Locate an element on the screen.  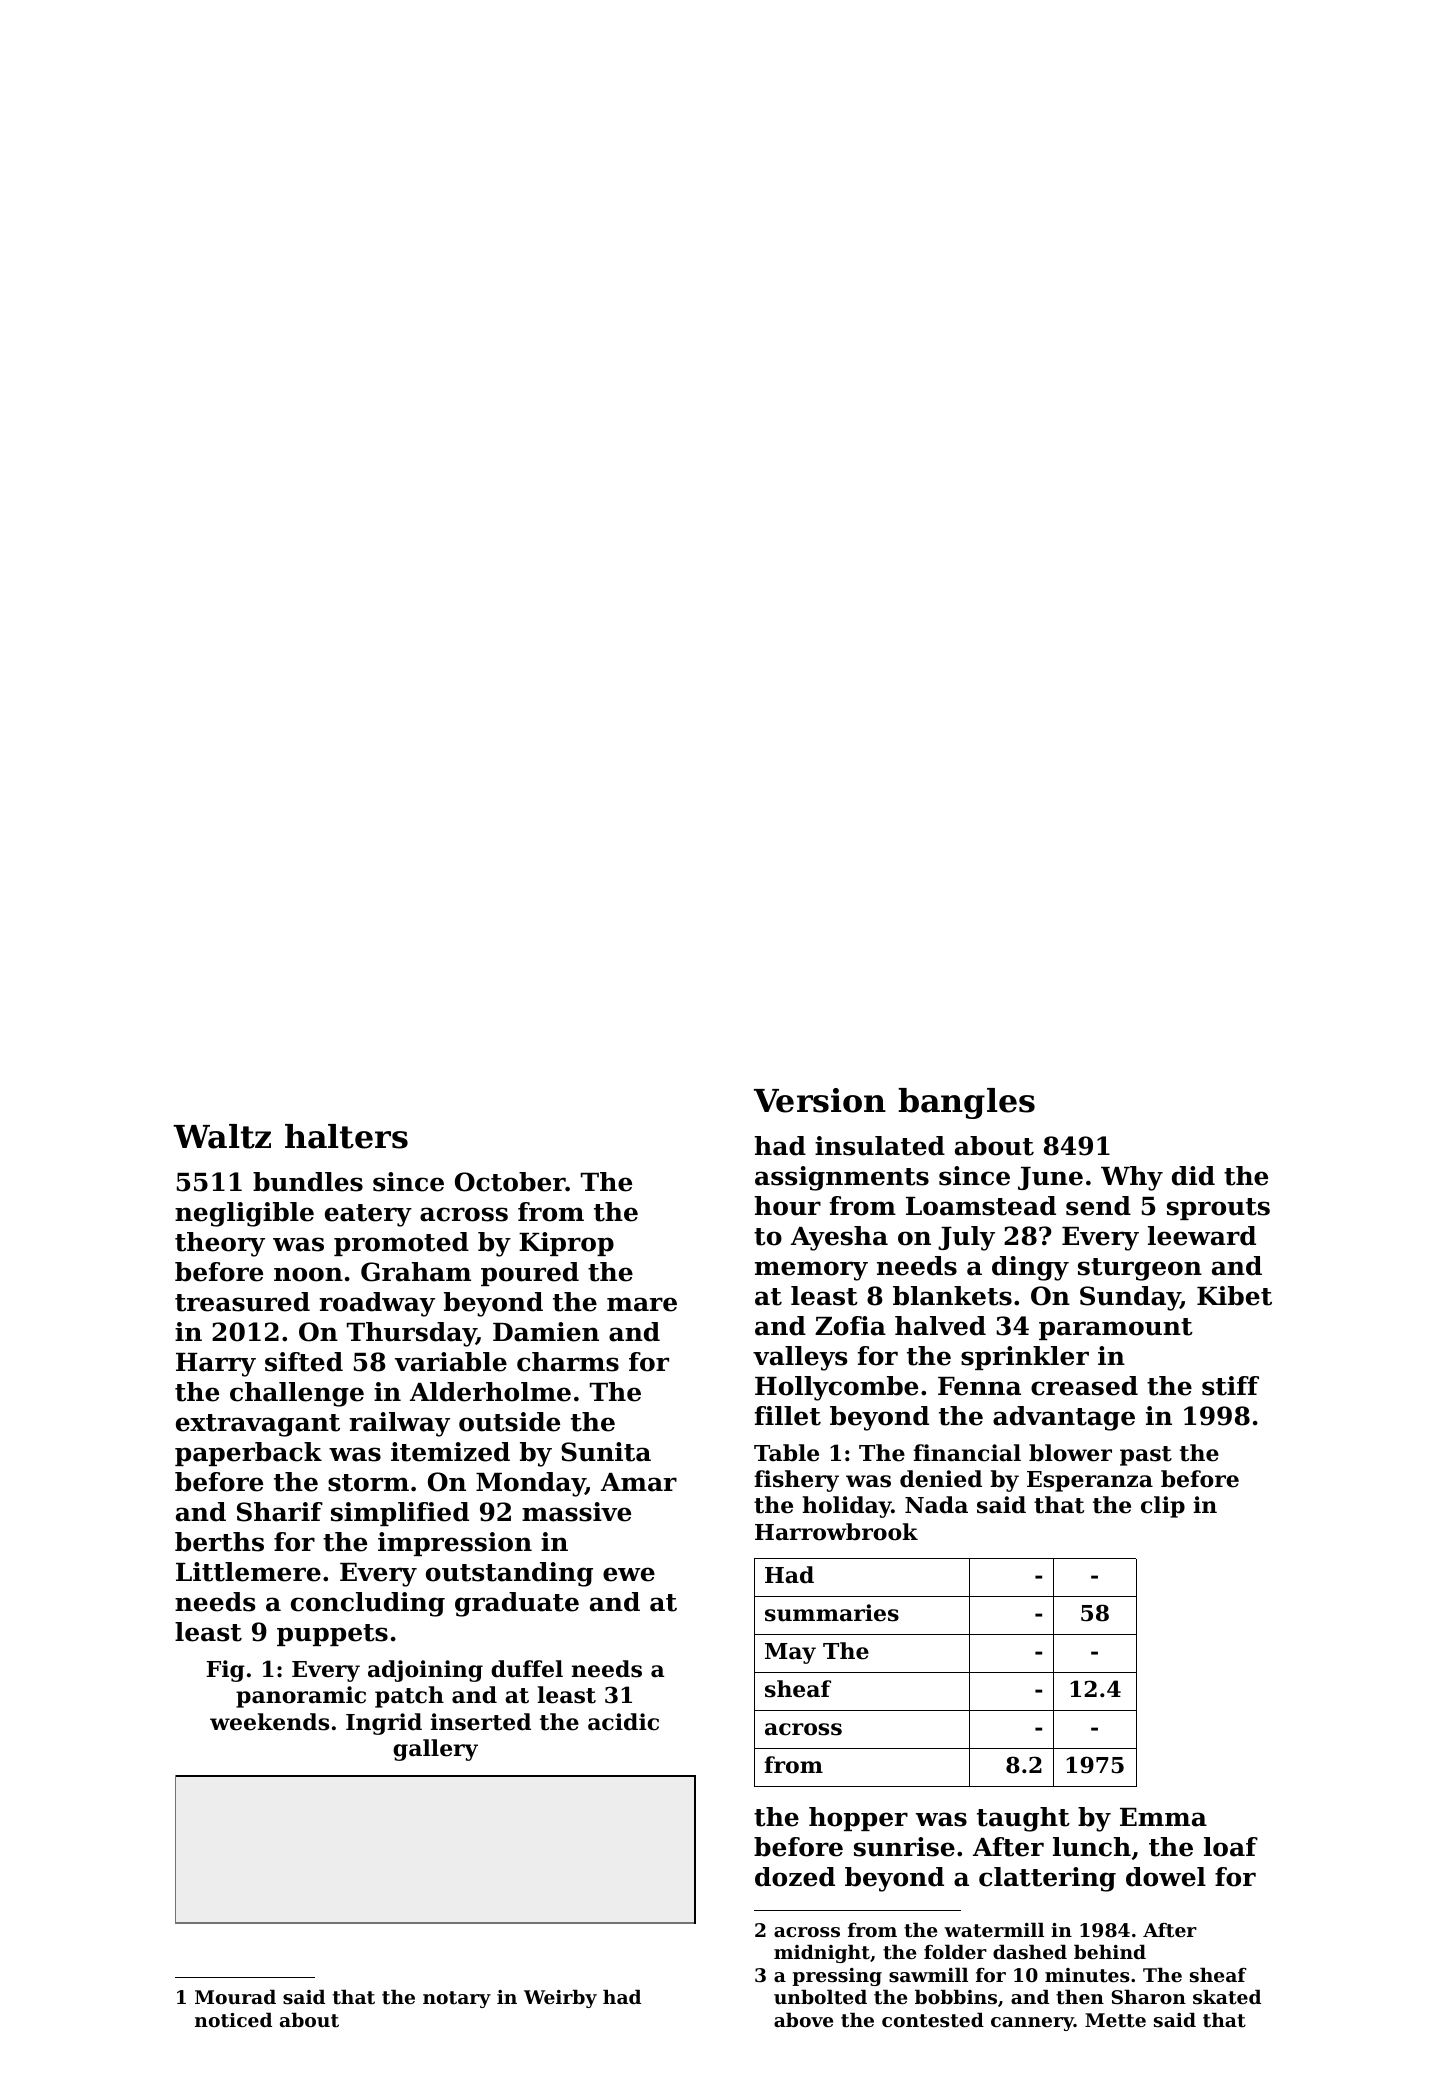
Version is located at coordinates (820, 1100).
